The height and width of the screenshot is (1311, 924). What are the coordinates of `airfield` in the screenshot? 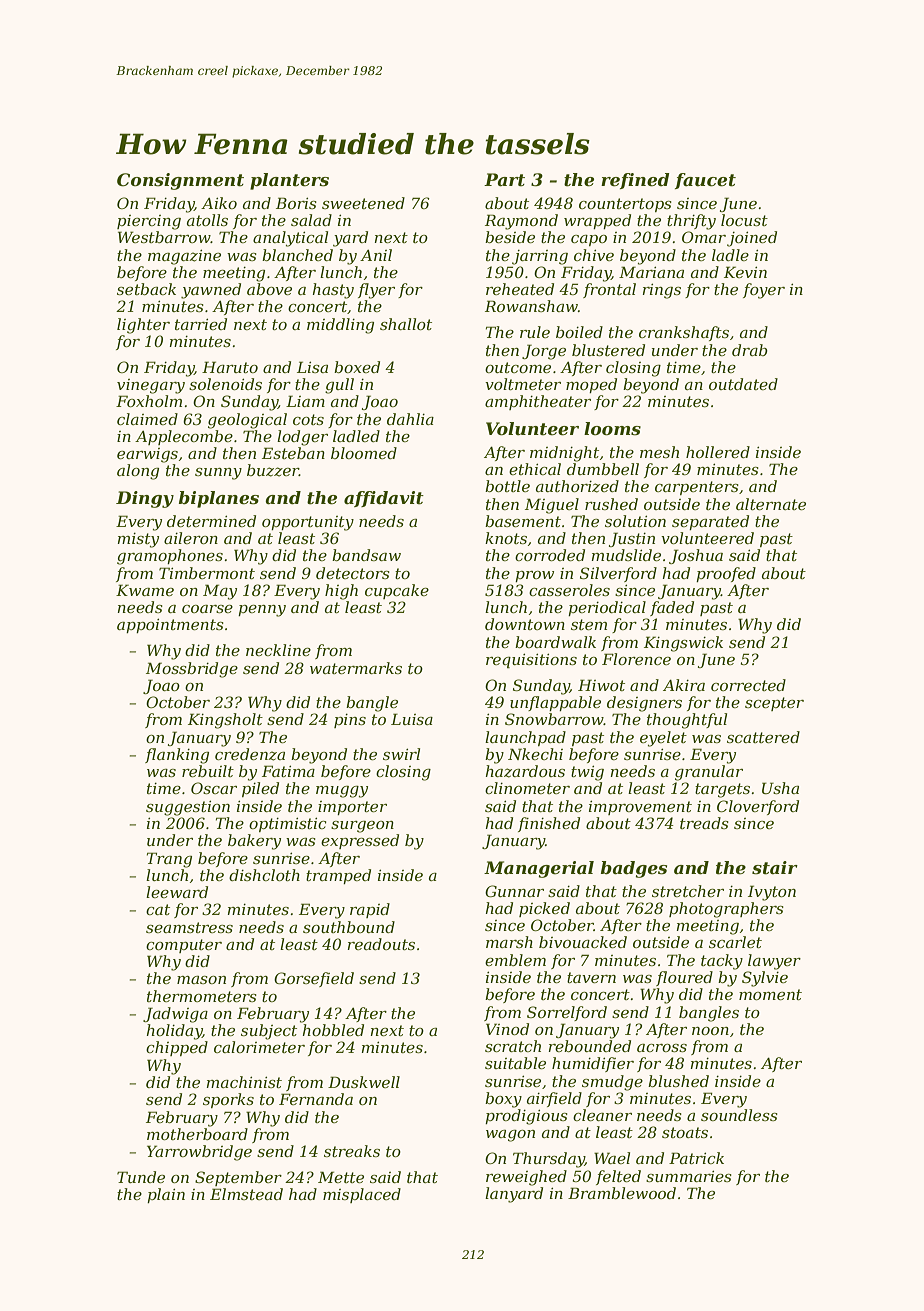 It's located at (554, 1099).
